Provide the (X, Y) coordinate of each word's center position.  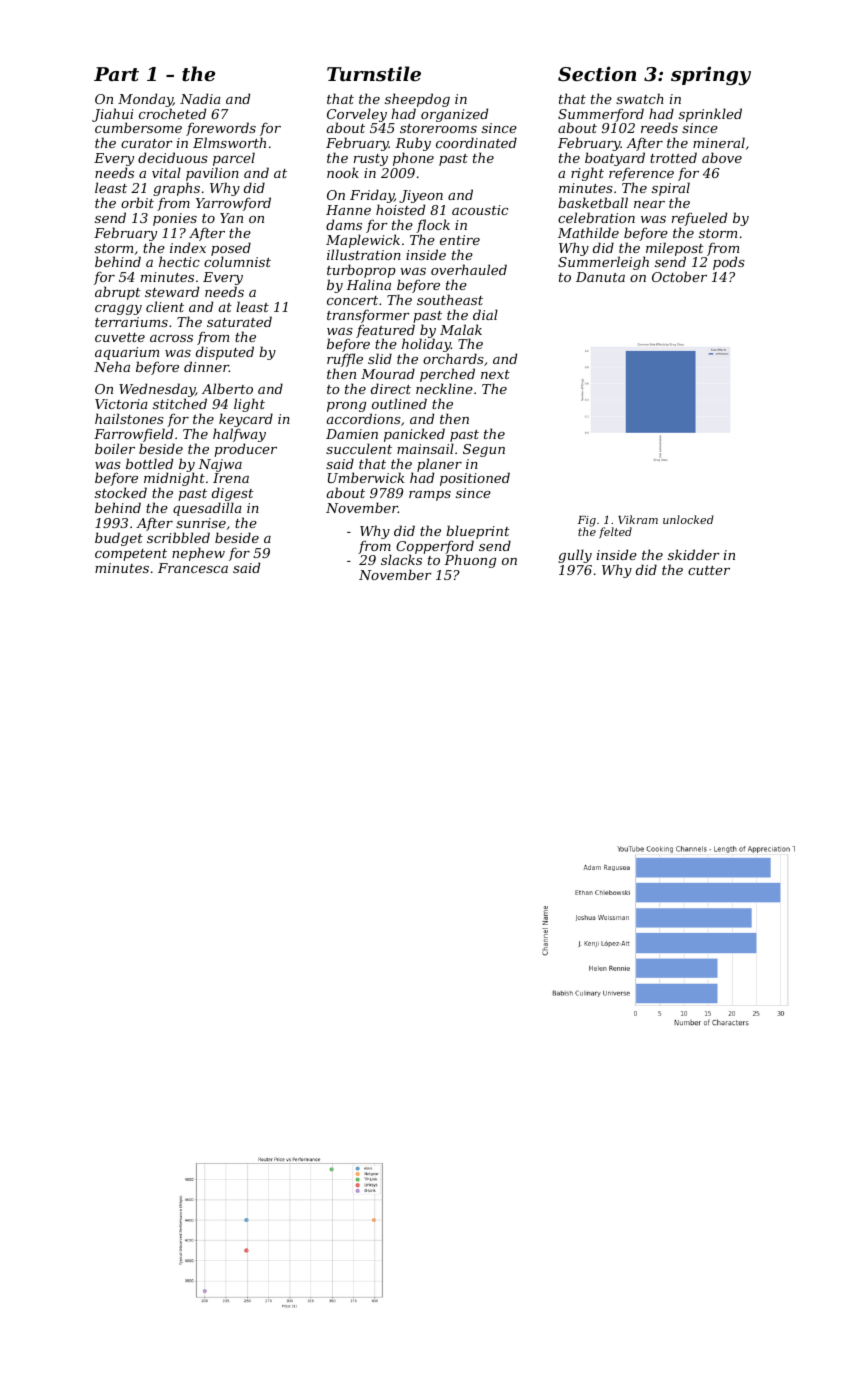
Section (597, 74)
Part (116, 74)
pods (729, 263)
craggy (118, 310)
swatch (640, 98)
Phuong (470, 561)
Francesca (193, 568)
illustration (364, 254)
